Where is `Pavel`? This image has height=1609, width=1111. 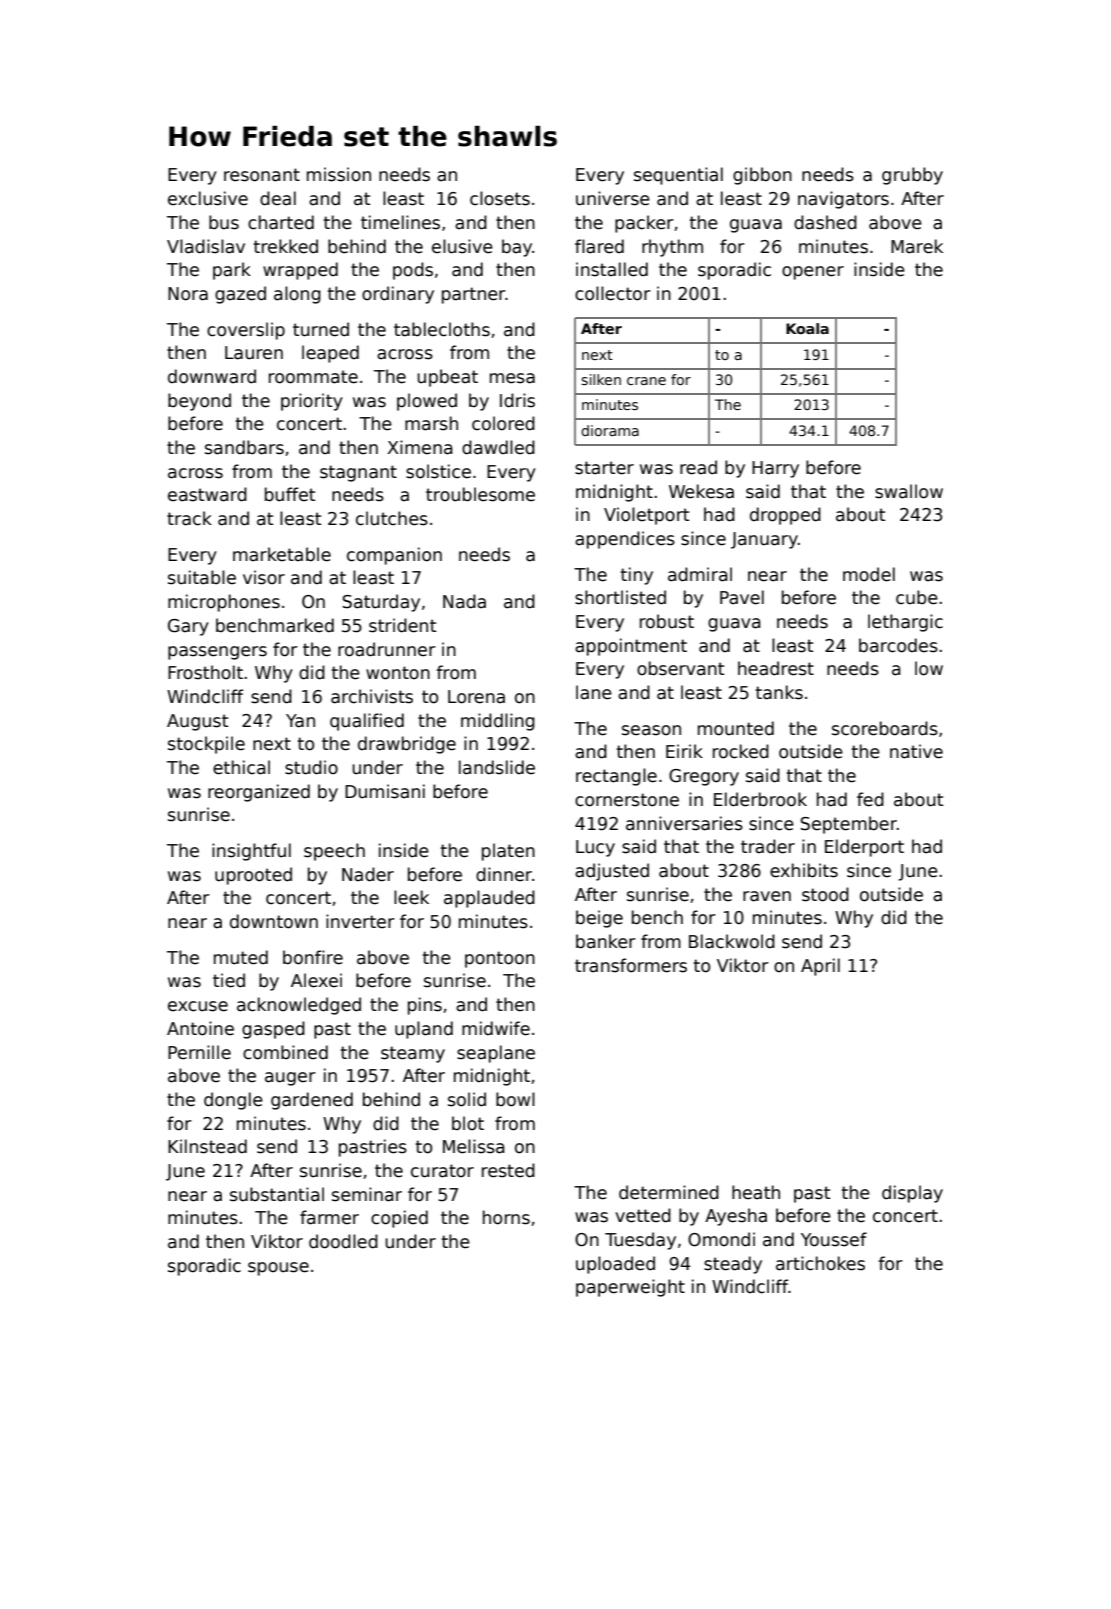
Pavel is located at coordinates (742, 597).
